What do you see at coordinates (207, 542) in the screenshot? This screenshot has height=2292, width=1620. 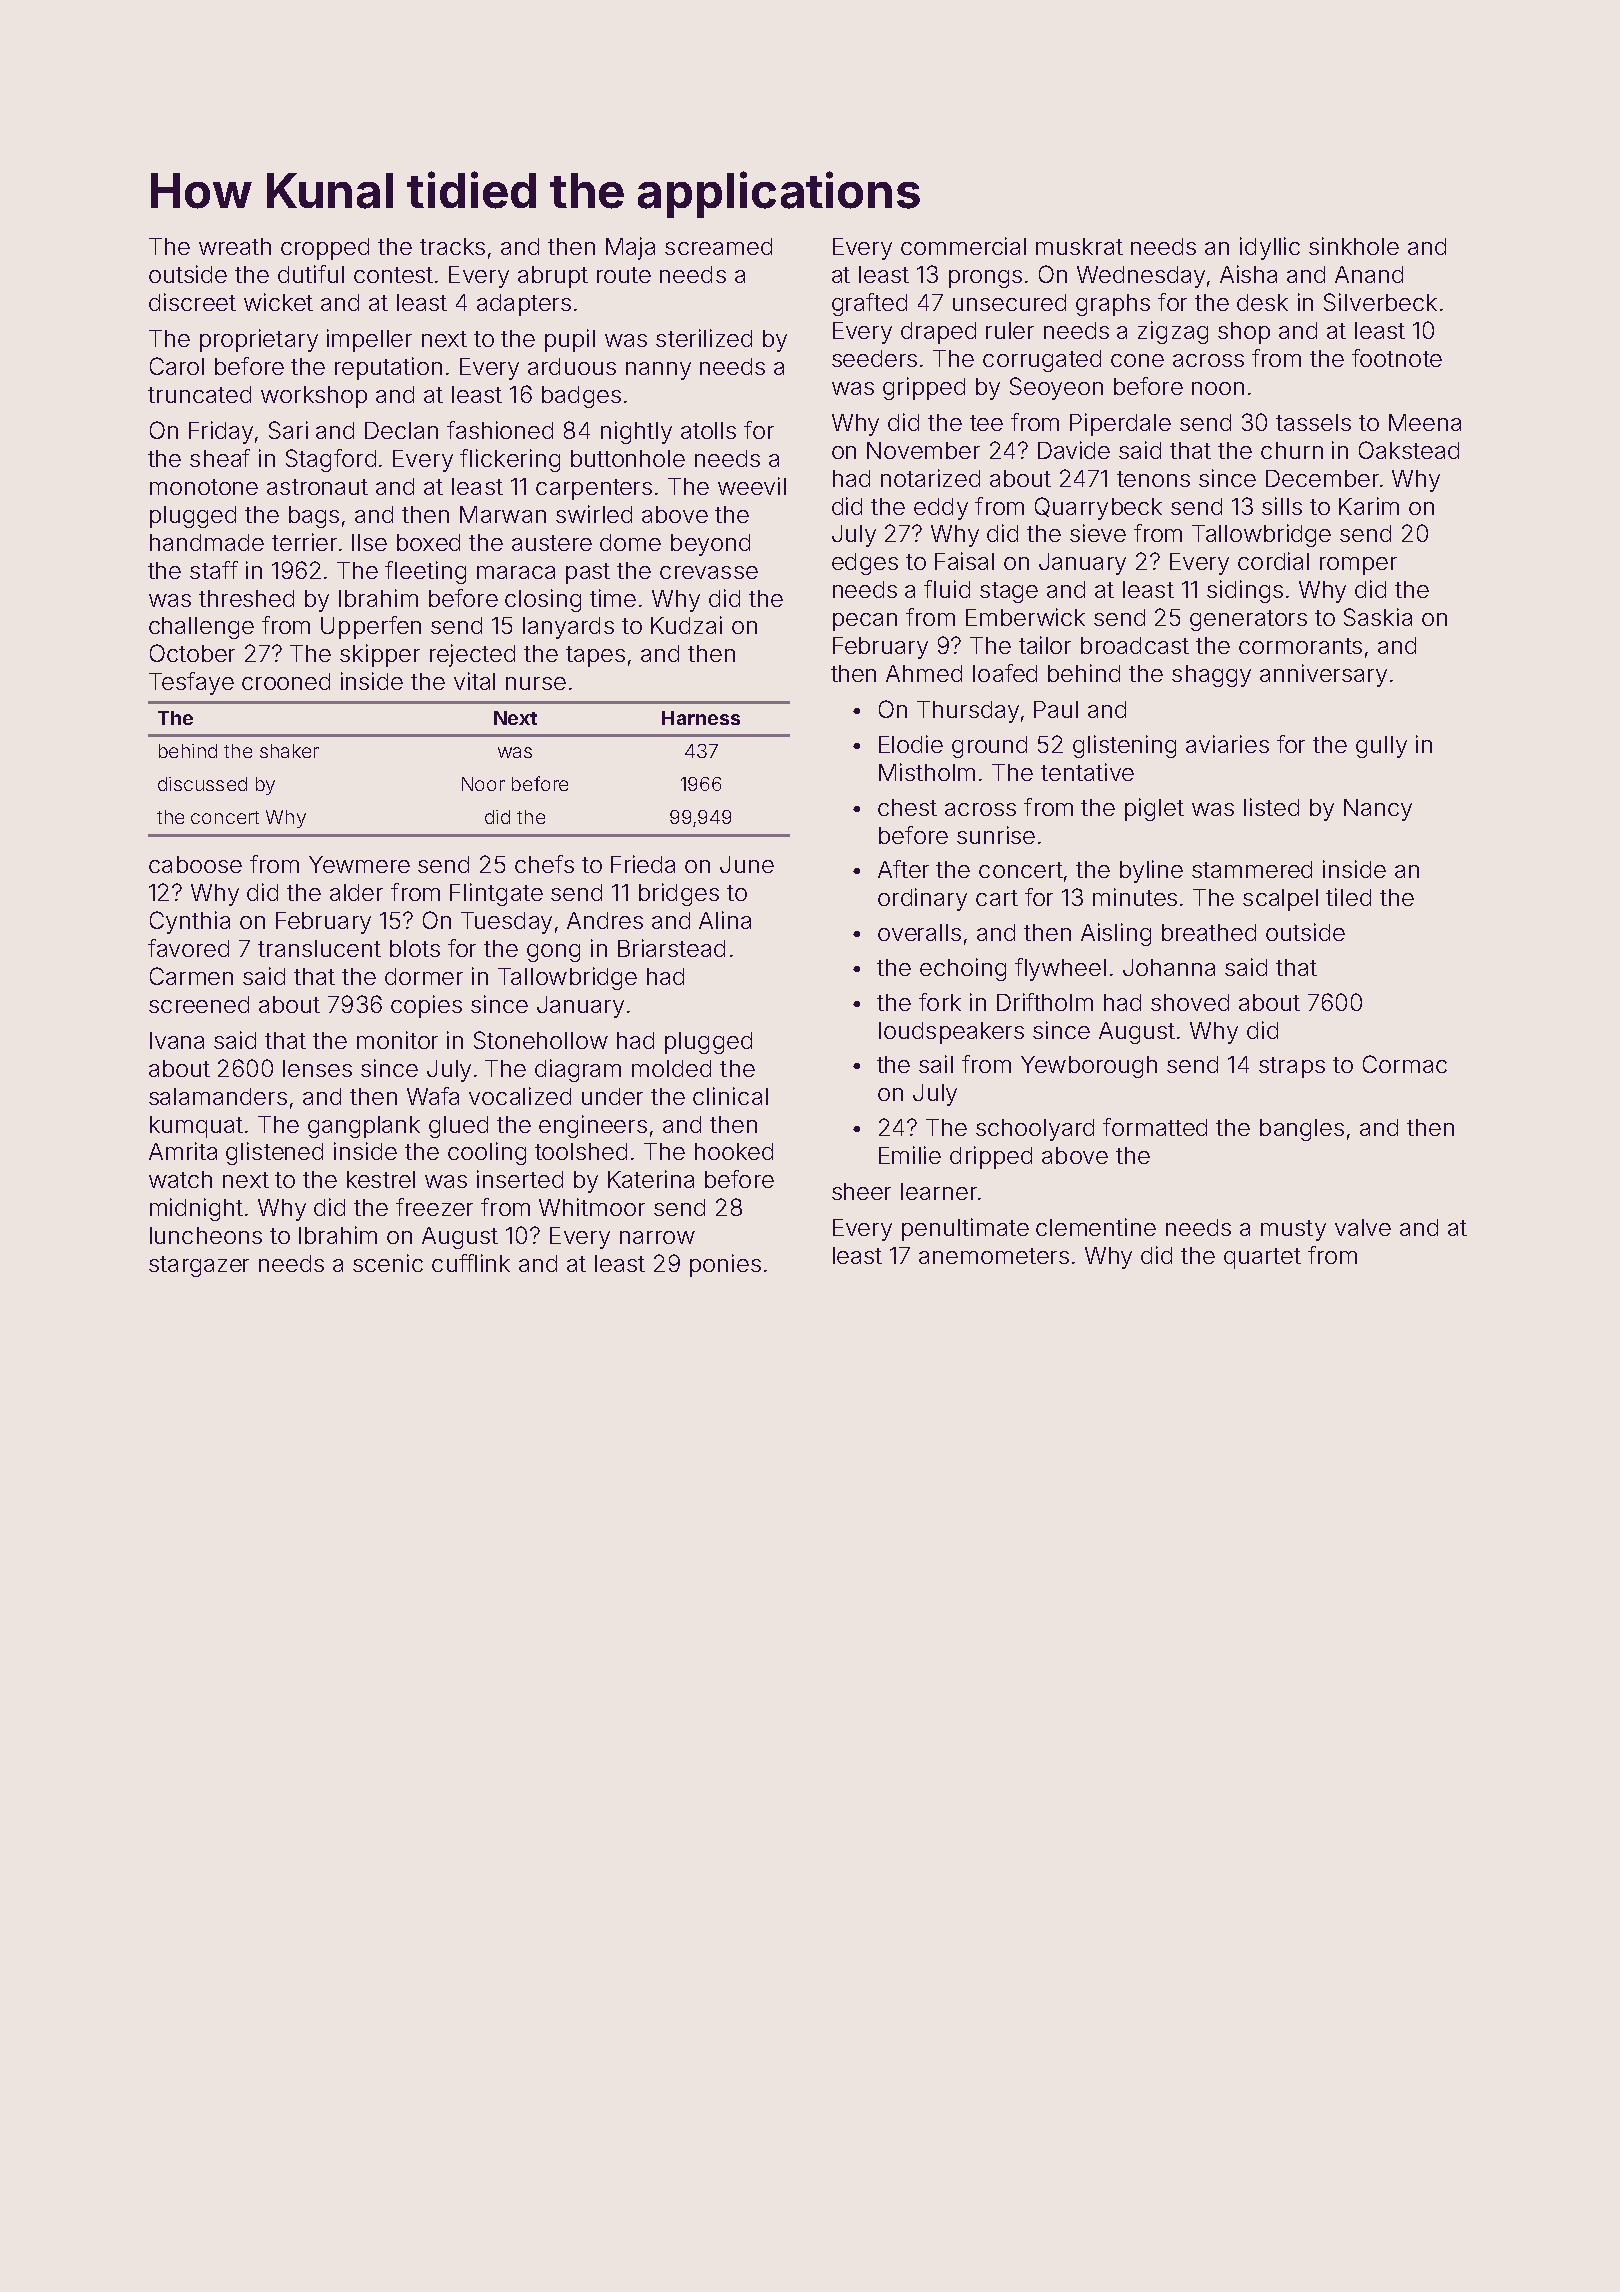 I see `handmade` at bounding box center [207, 542].
